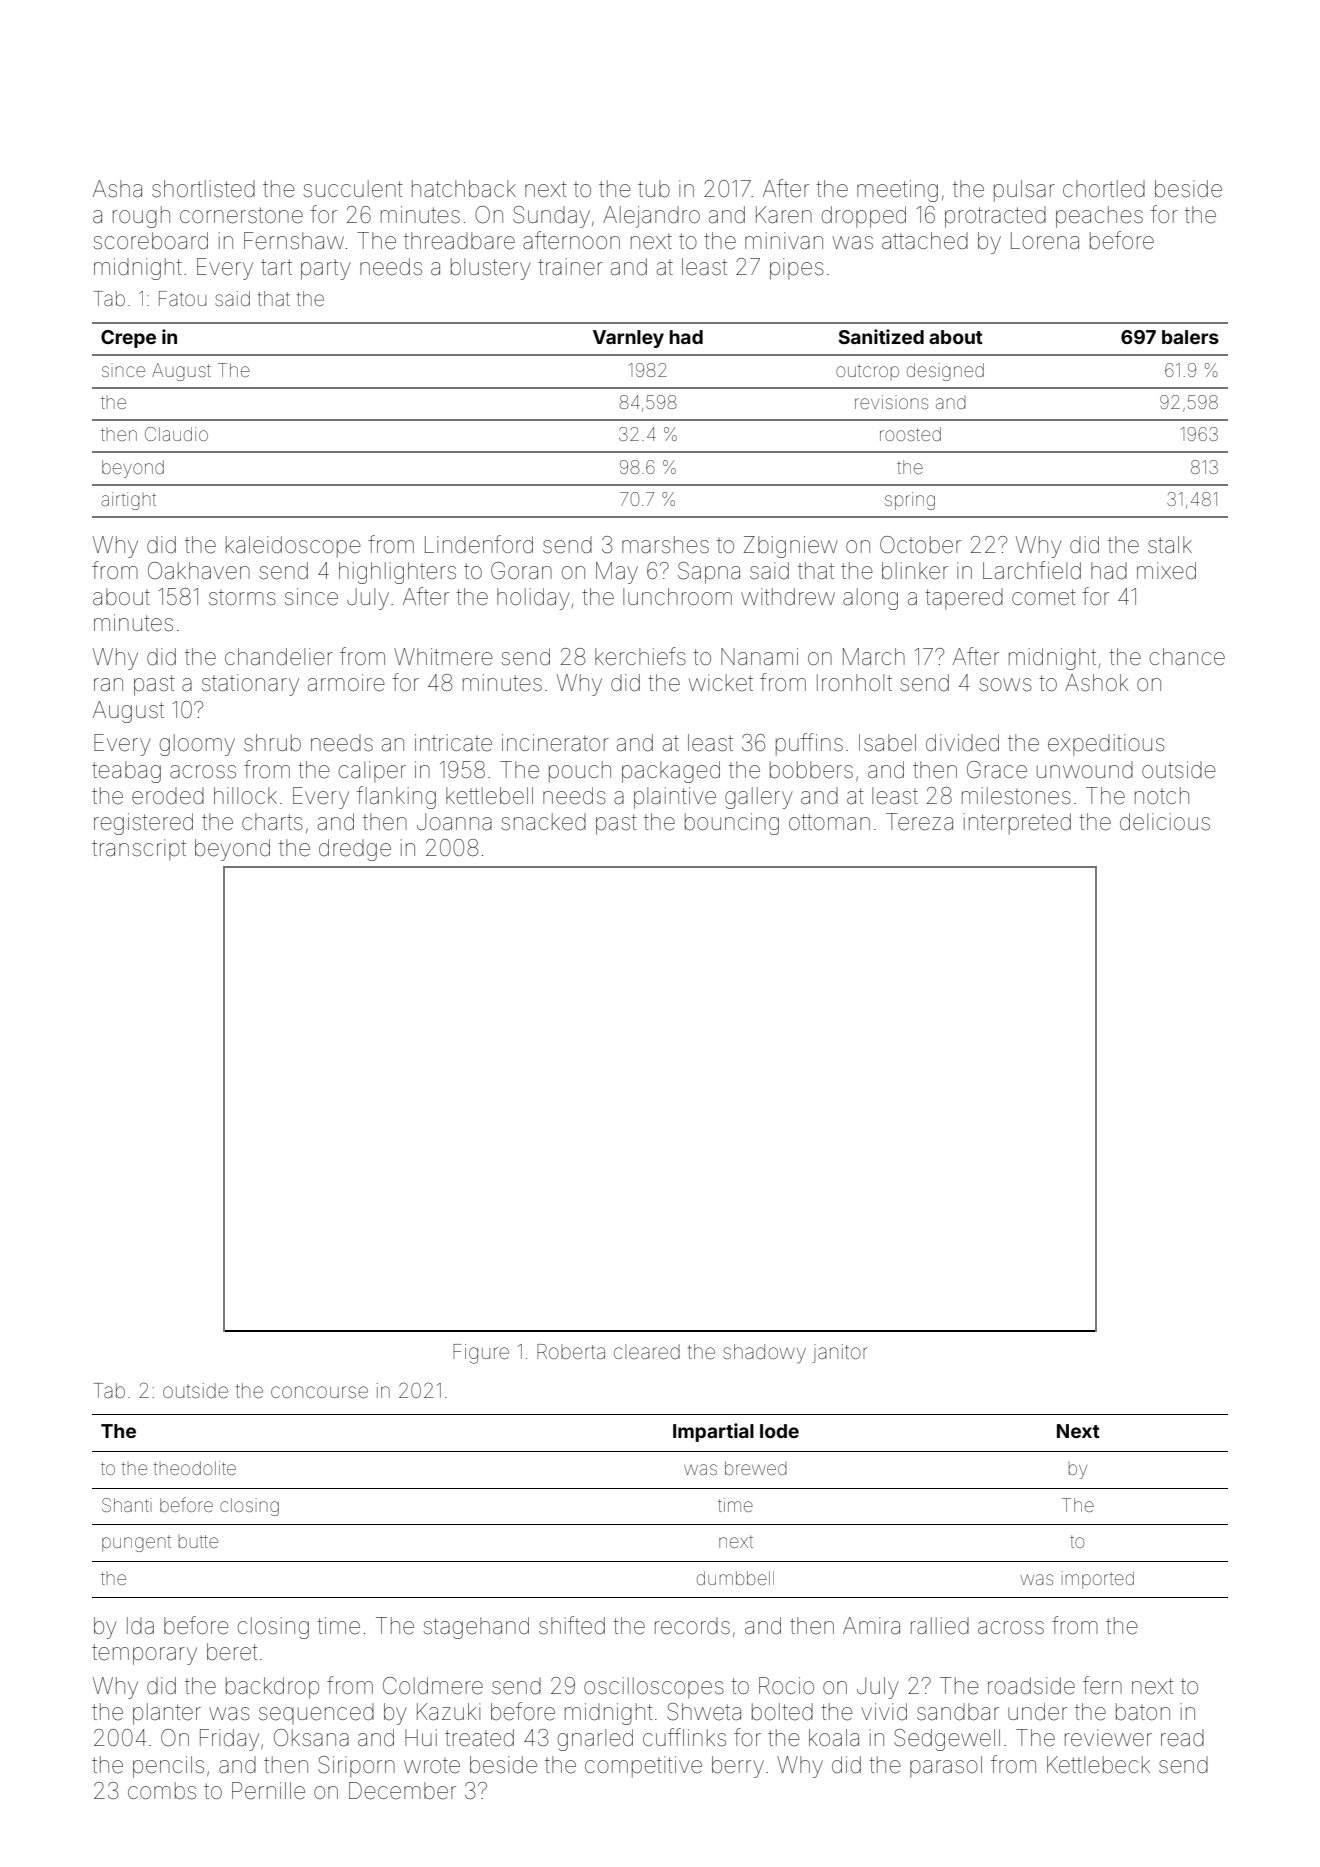 Image resolution: width=1320 pixels, height=1867 pixels. Describe the element at coordinates (272, 1688) in the page. I see `backdrop` at that location.
